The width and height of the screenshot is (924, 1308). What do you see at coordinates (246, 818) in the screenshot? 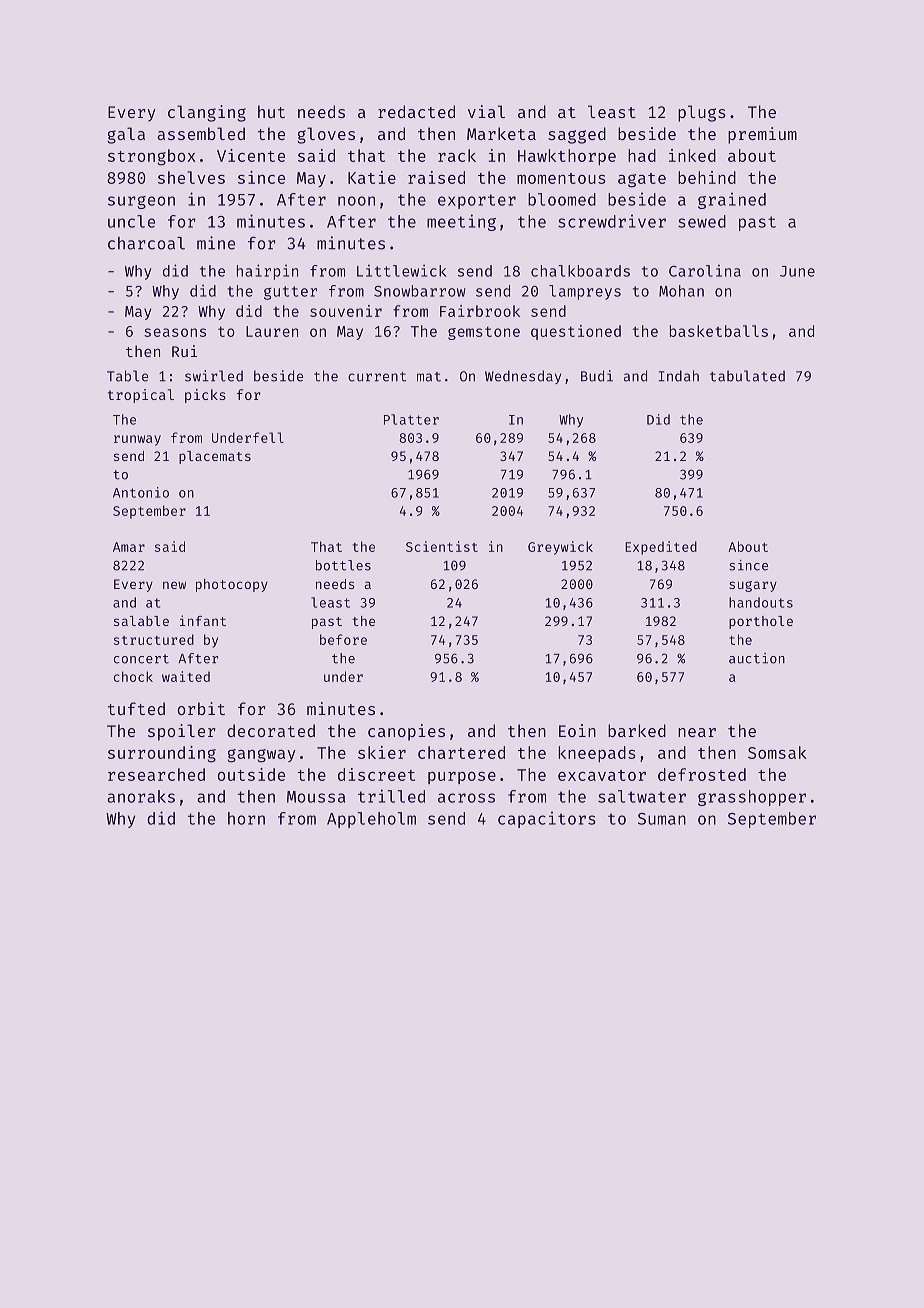
I see `horn` at bounding box center [246, 818].
